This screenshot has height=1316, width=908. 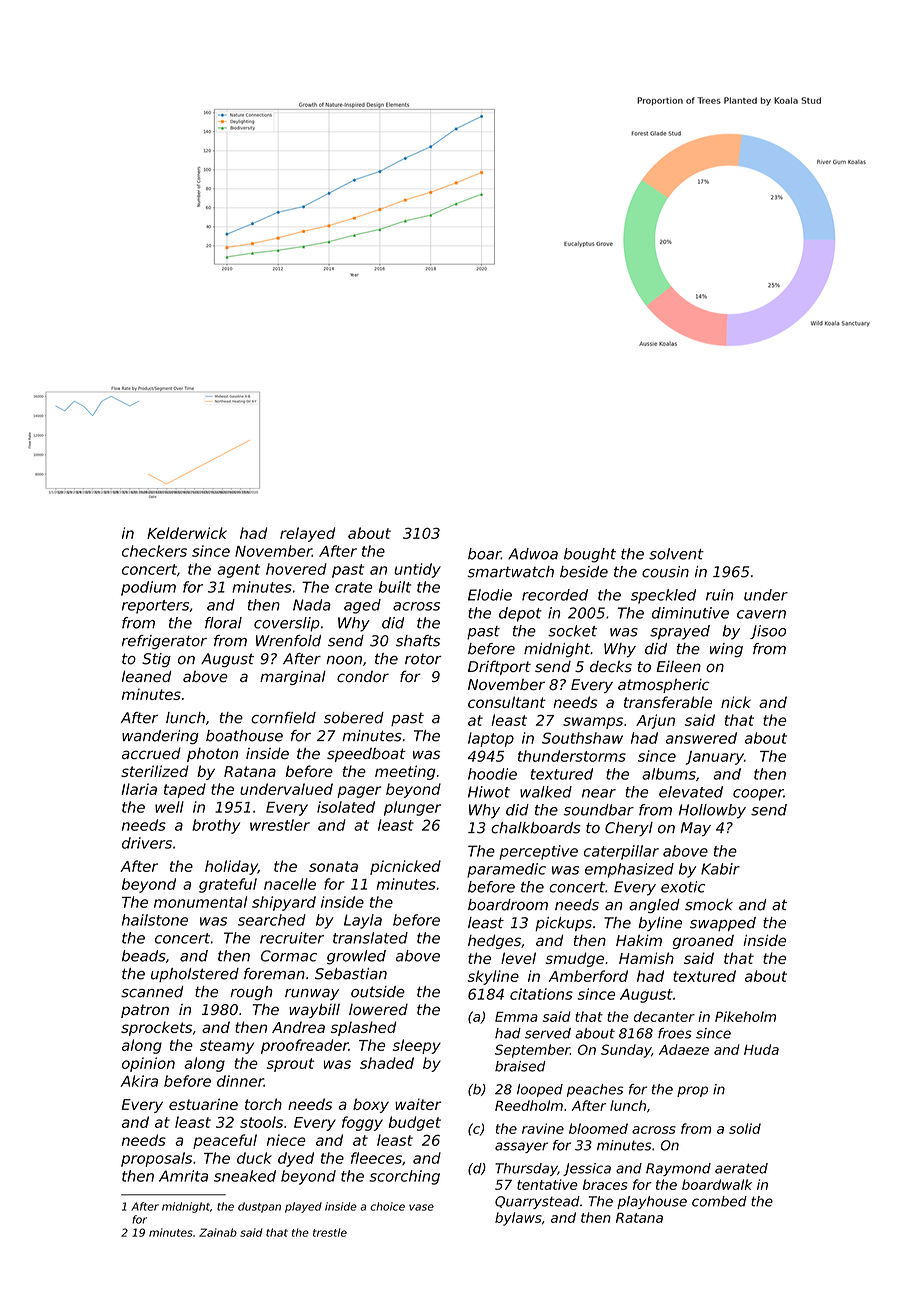 What do you see at coordinates (701, 738) in the screenshot?
I see `answered` at bounding box center [701, 738].
